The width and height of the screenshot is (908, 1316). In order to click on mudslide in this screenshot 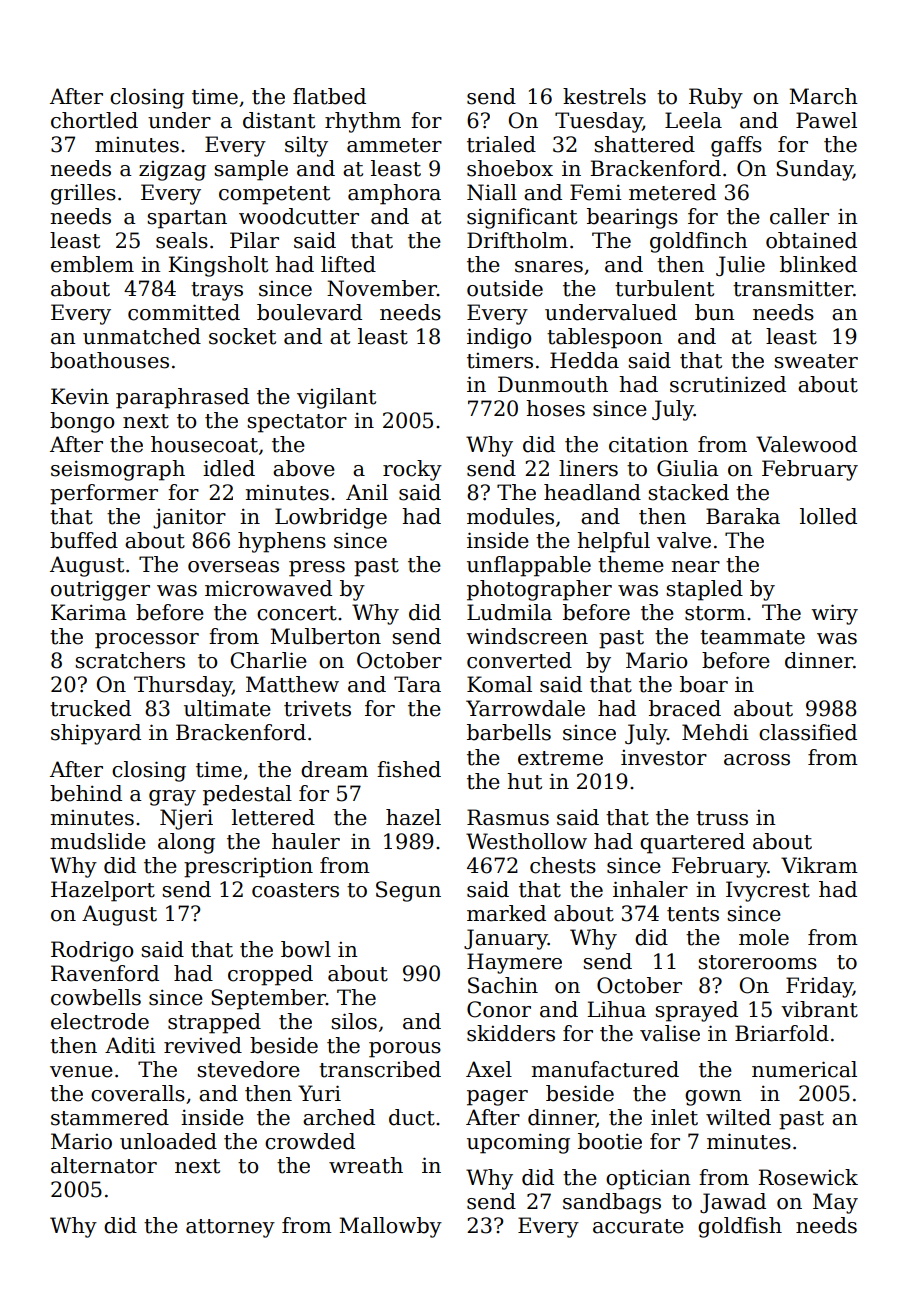, I will do `click(98, 841)`.
